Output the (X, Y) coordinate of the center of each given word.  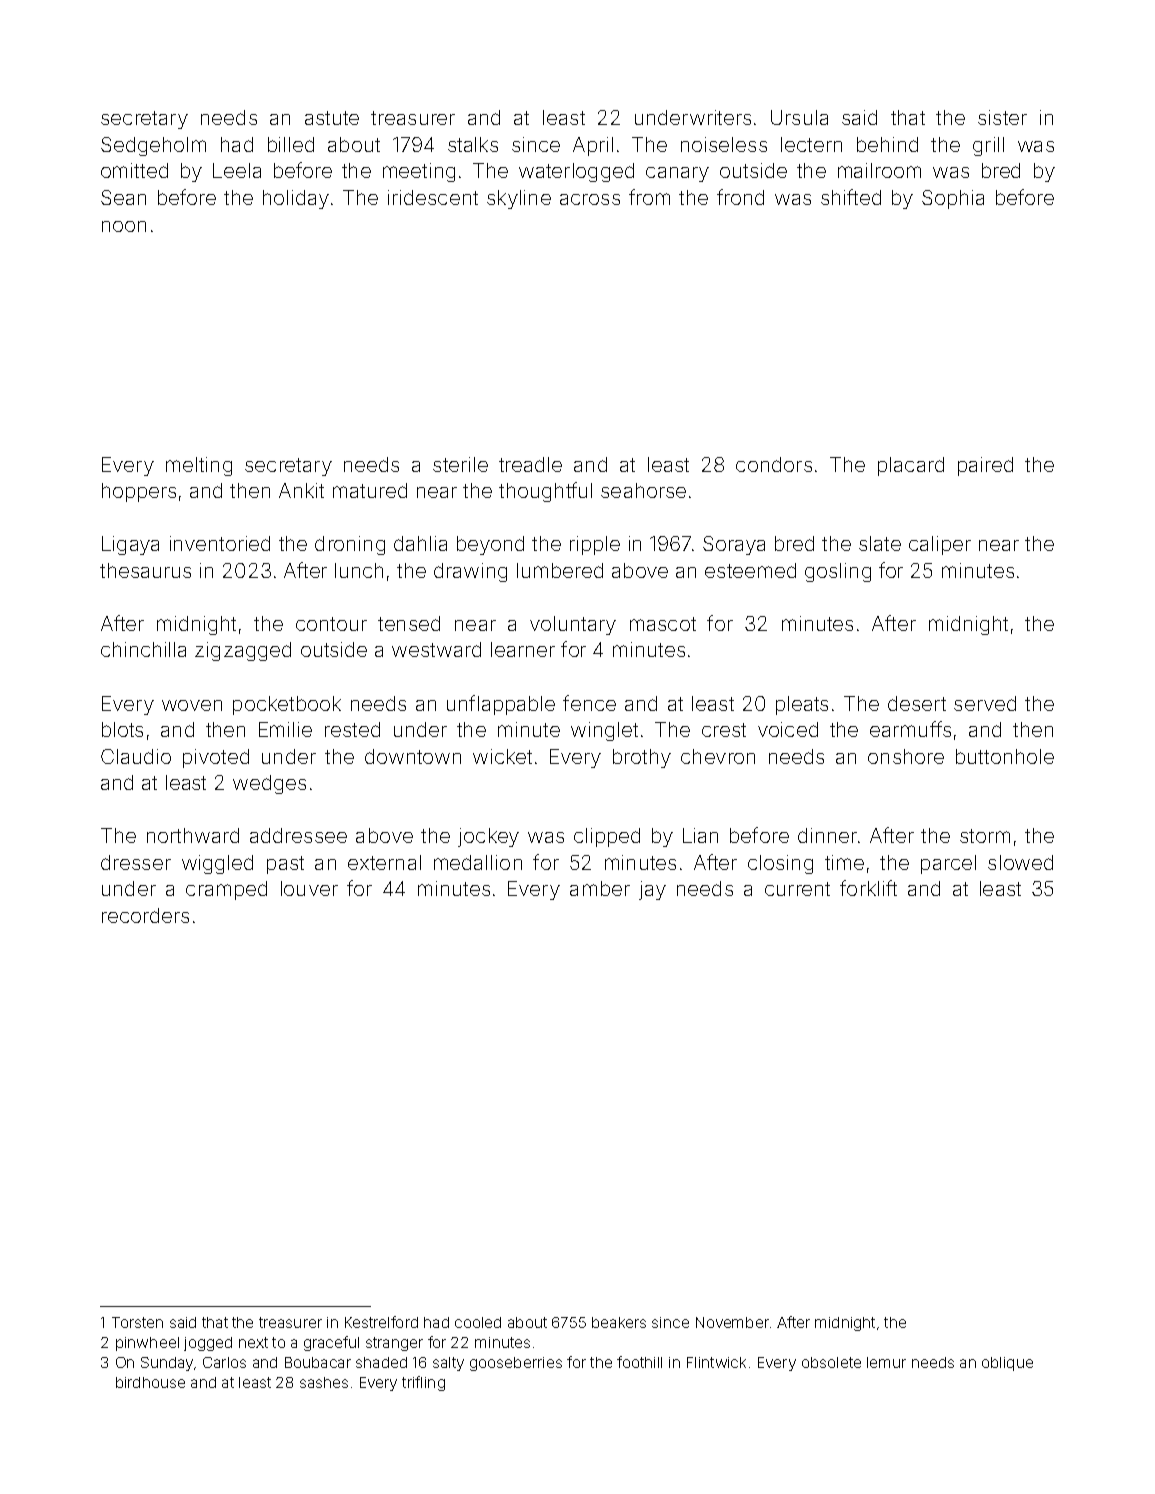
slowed (1020, 862)
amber (600, 888)
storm (985, 836)
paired (985, 466)
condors (774, 464)
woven (192, 705)
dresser (136, 862)
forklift (868, 888)
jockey (488, 837)
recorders (145, 915)
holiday (296, 199)
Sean (123, 197)
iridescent (433, 197)
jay (652, 890)
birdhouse (150, 1382)
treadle (530, 464)
